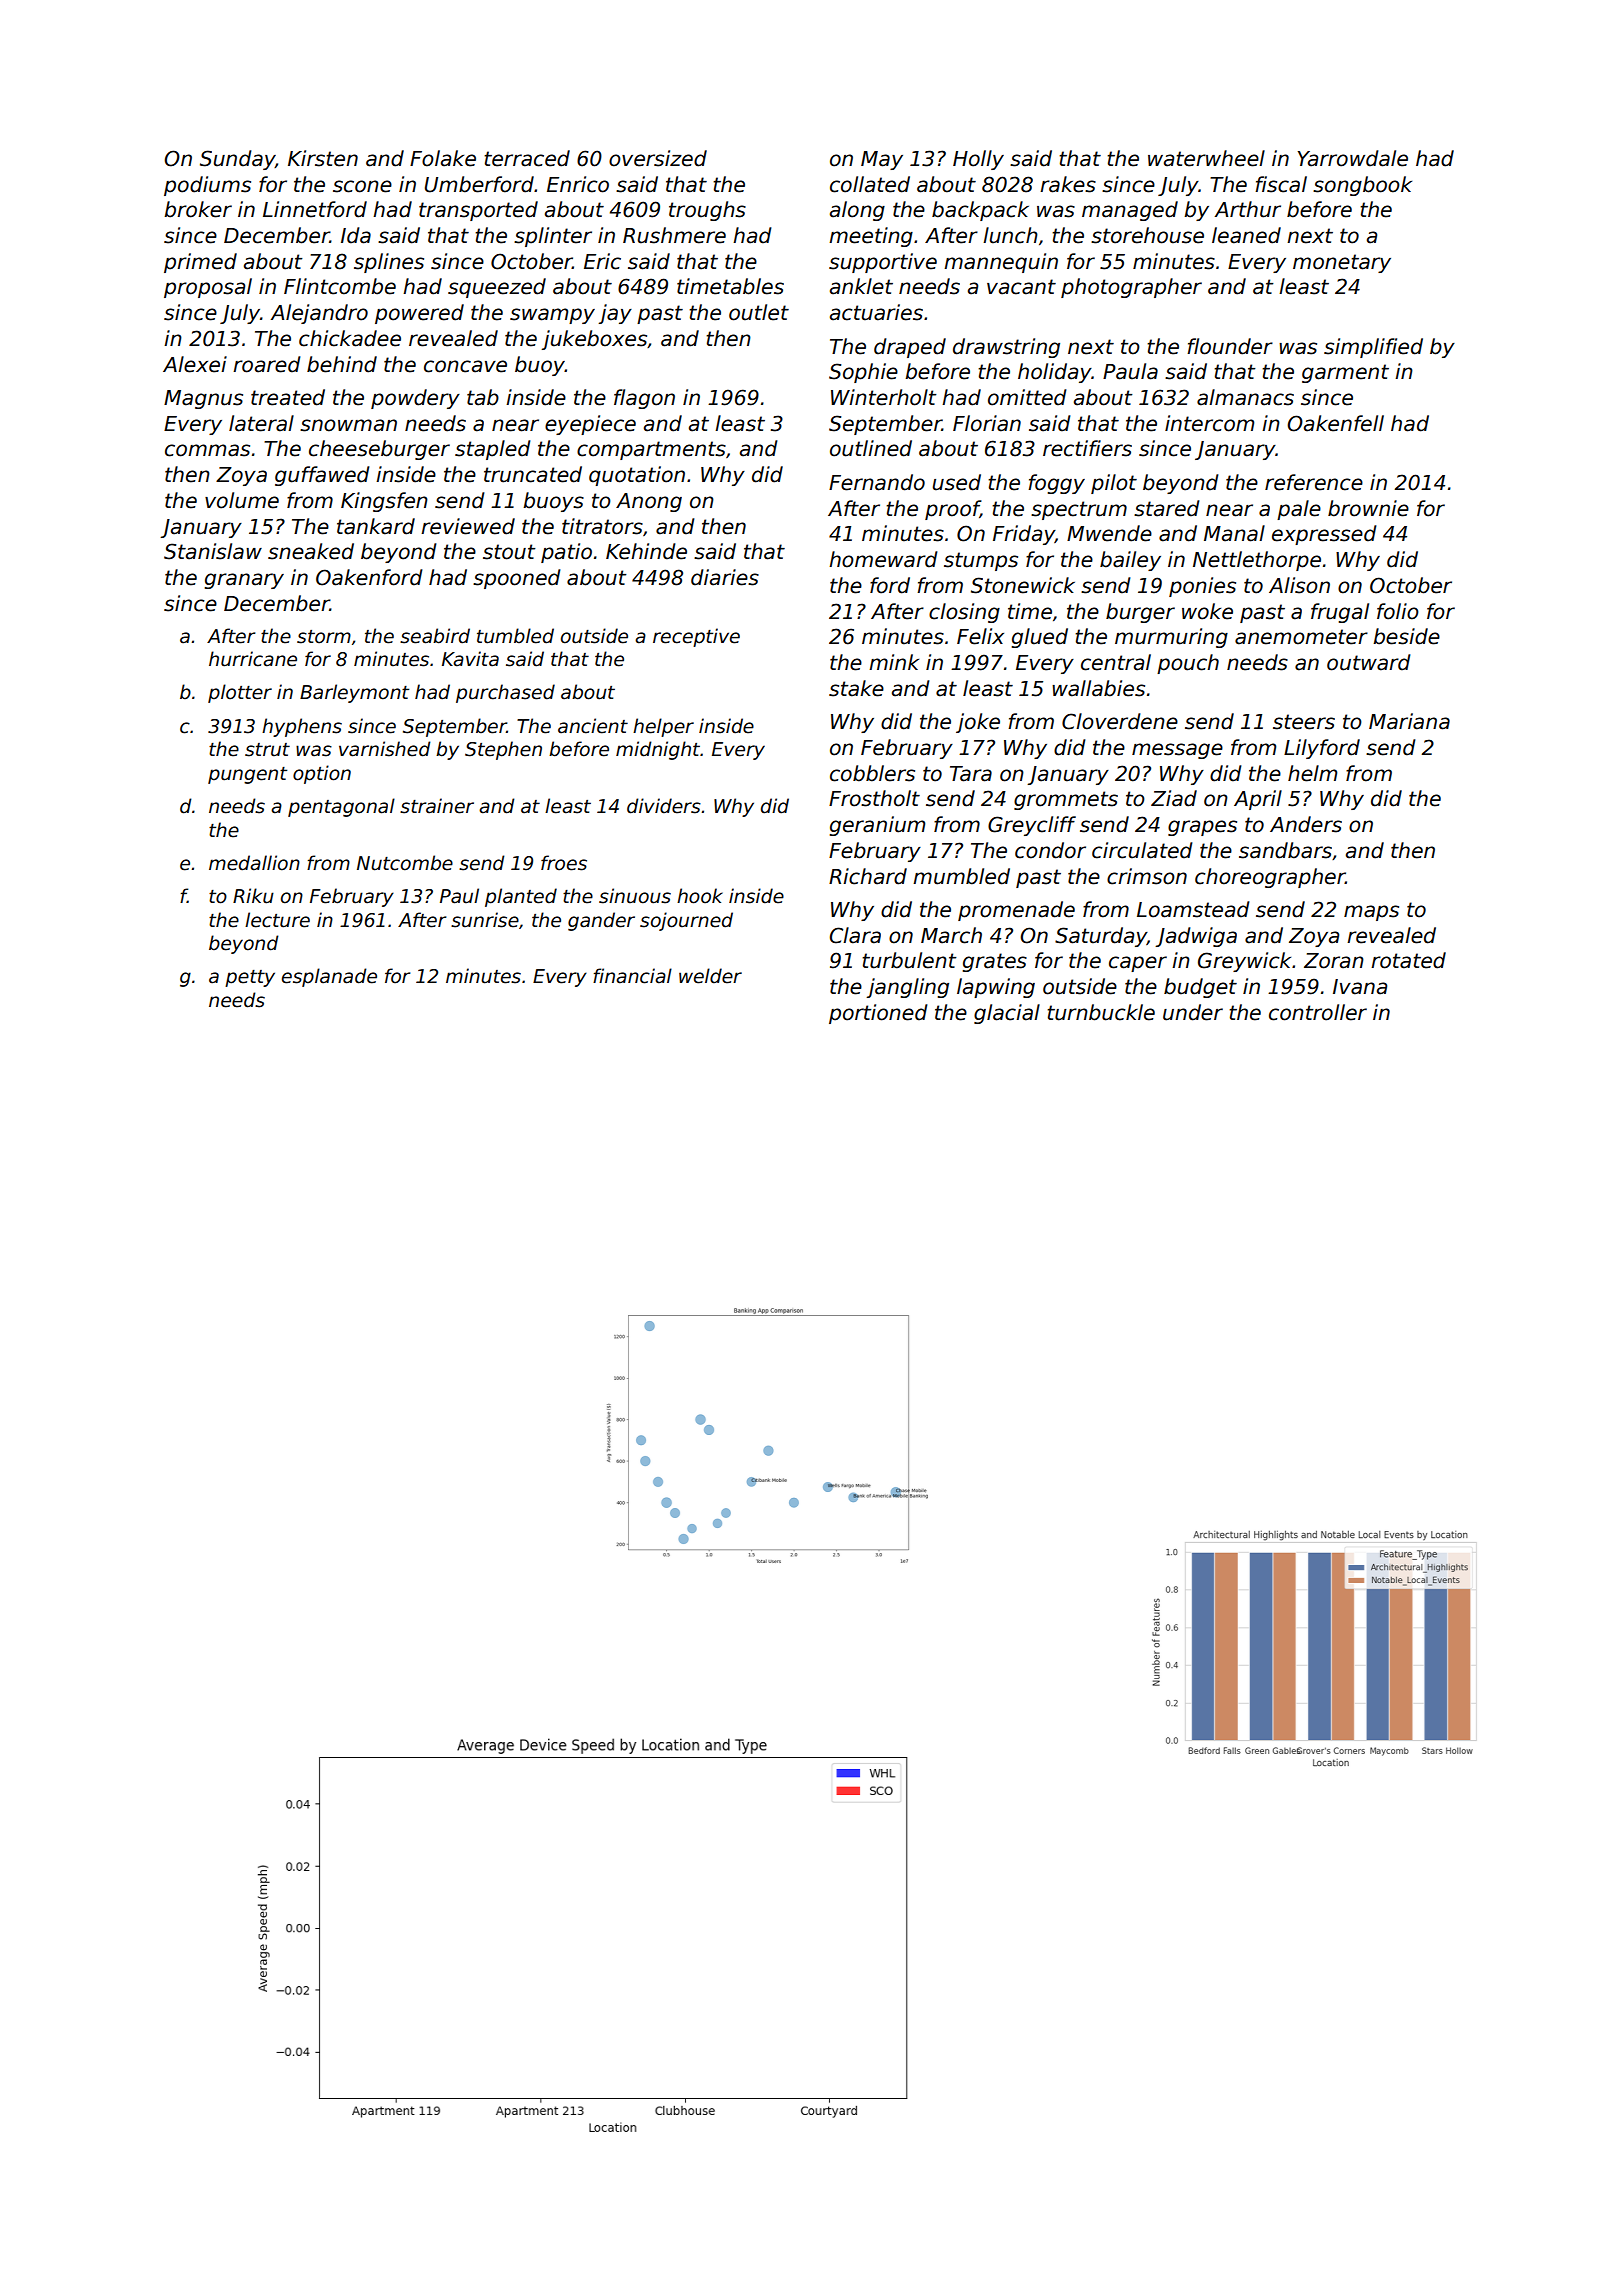  I want to click on granary, so click(244, 581).
